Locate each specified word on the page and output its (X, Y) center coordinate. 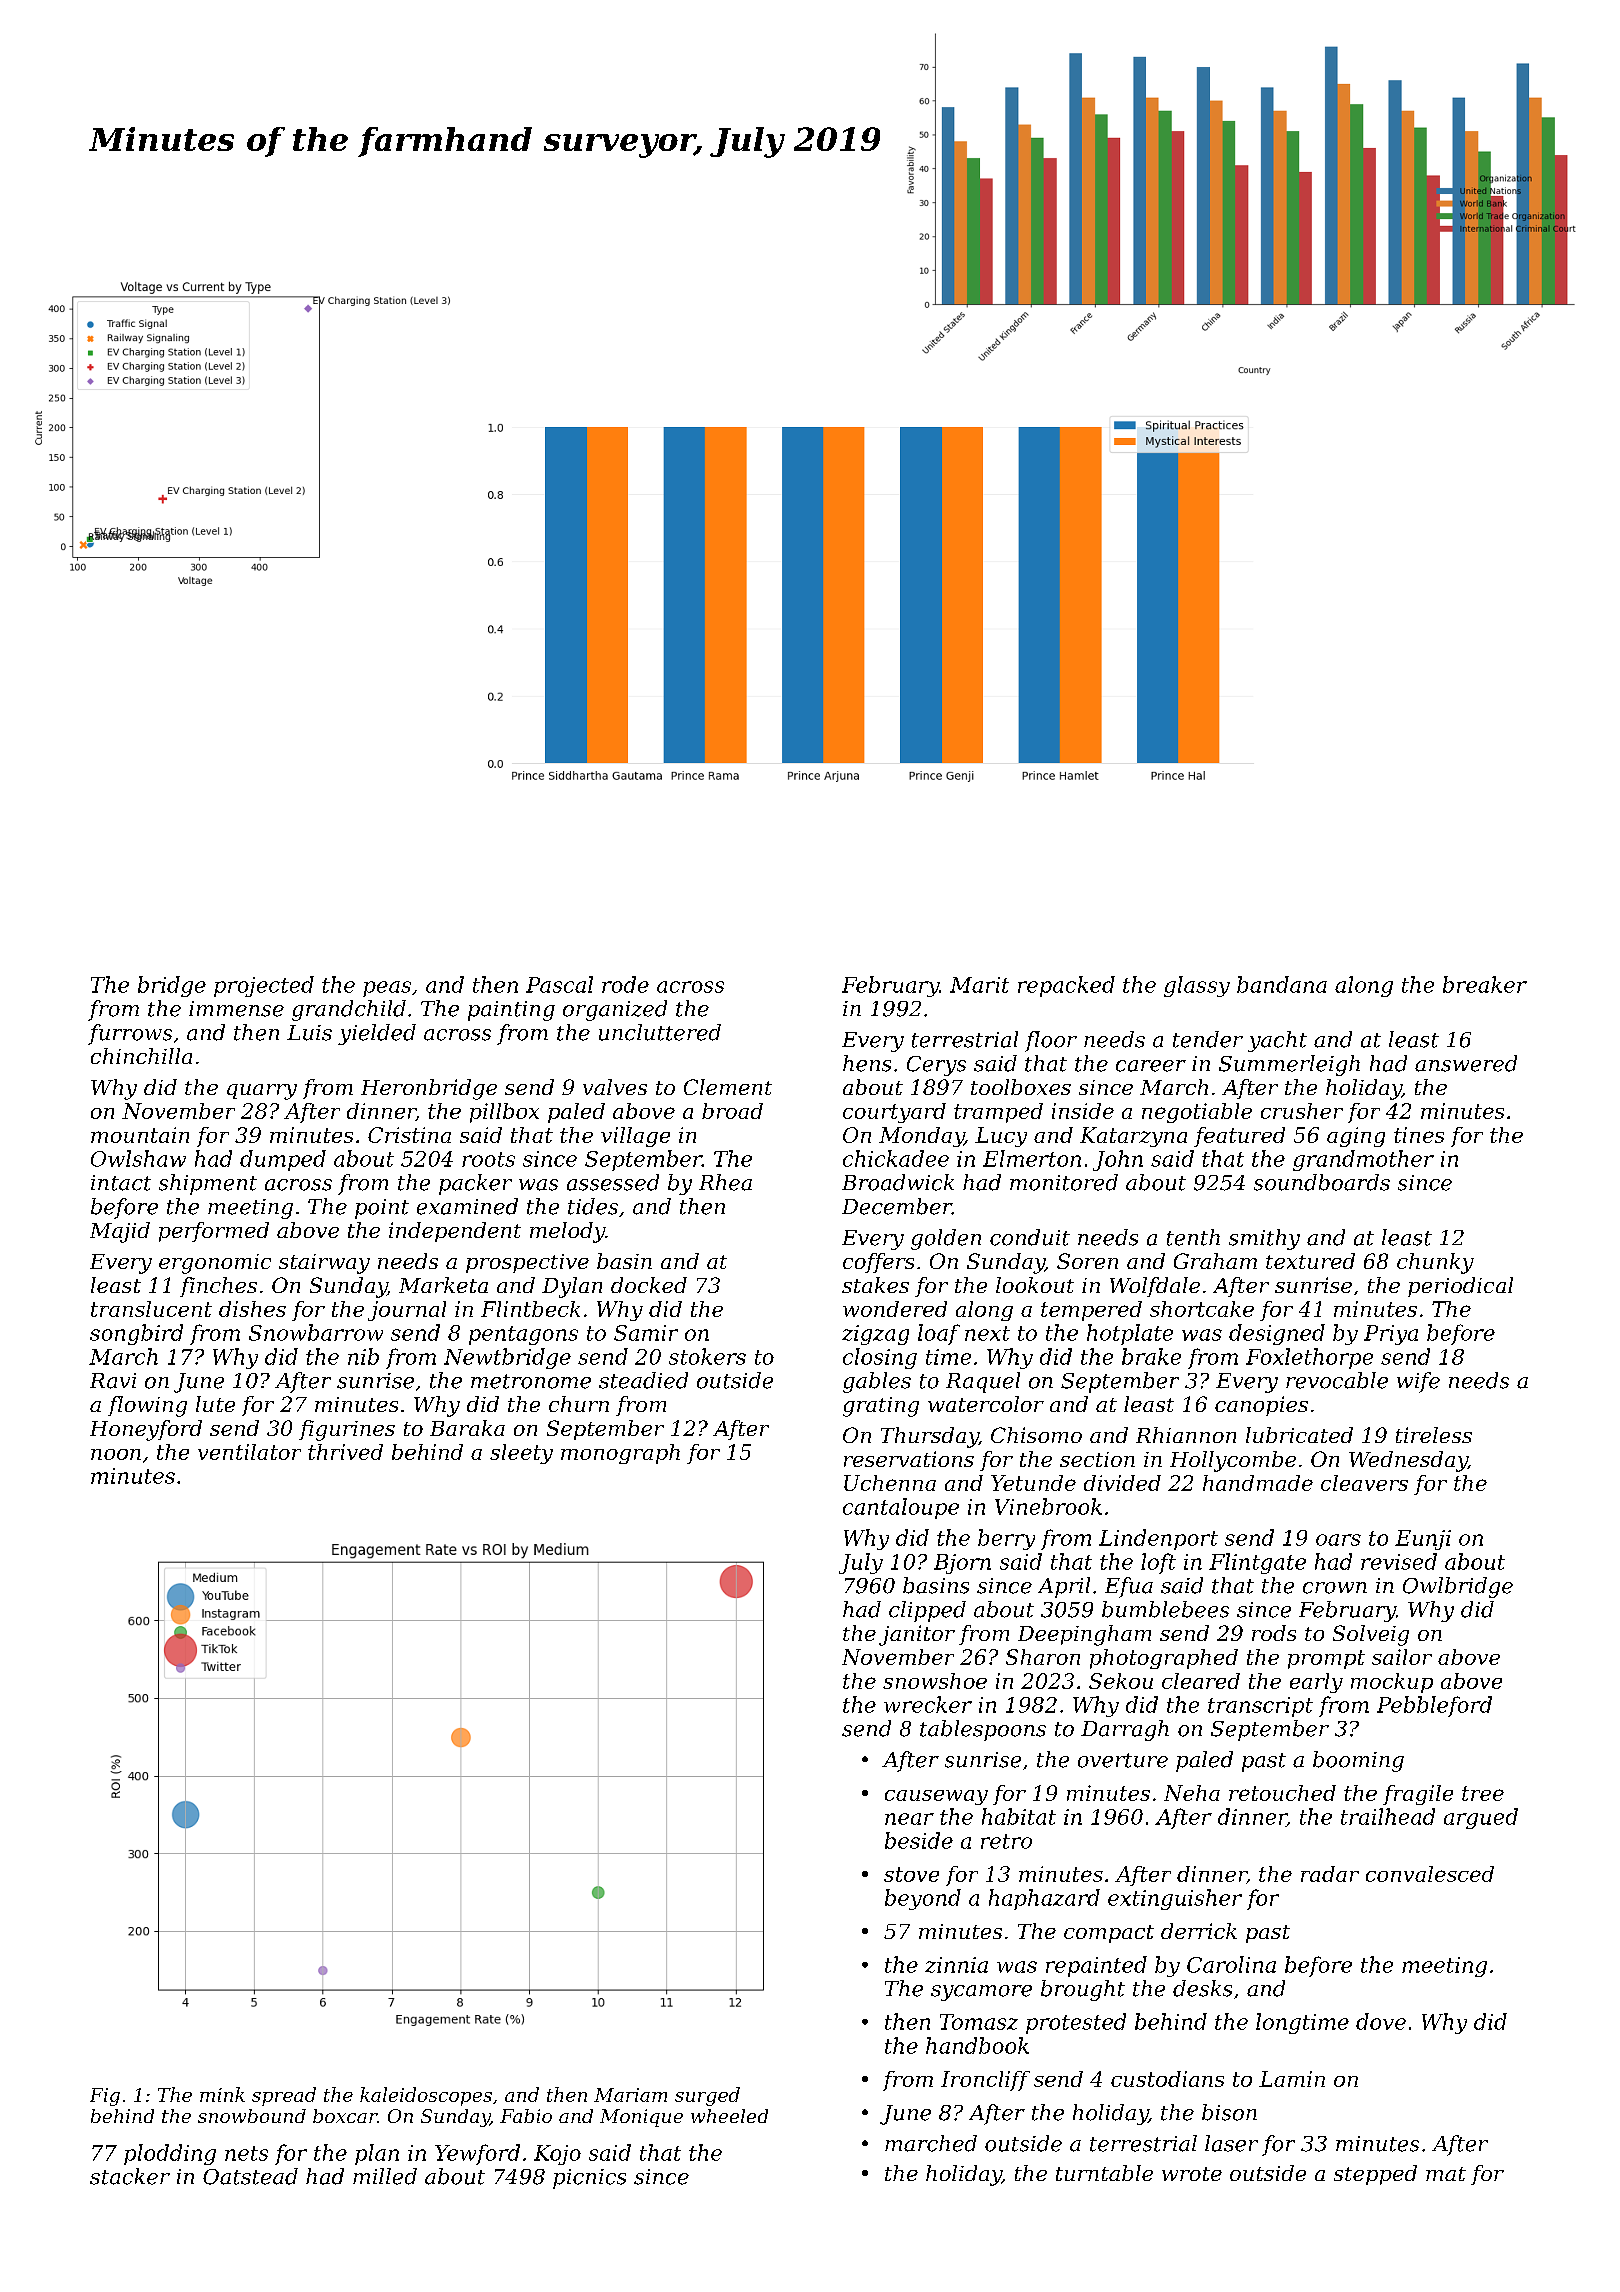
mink (222, 2094)
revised (1399, 1561)
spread (284, 2096)
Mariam (630, 2095)
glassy (1197, 986)
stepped (1375, 2175)
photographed (1164, 1659)
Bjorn (962, 1564)
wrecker (928, 1704)
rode (625, 984)
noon (116, 1454)
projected (264, 986)
